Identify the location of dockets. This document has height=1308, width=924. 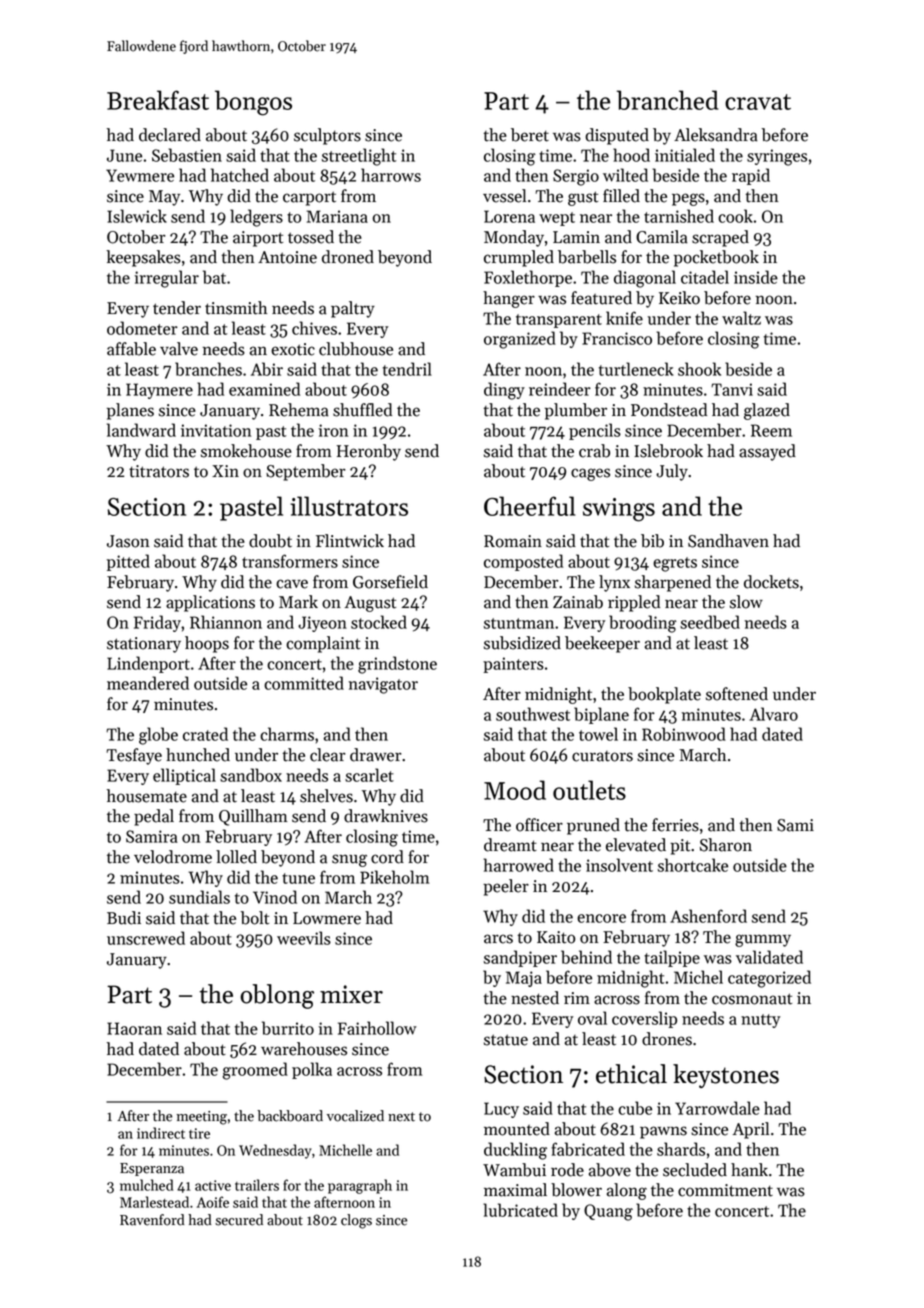
(771, 582).
